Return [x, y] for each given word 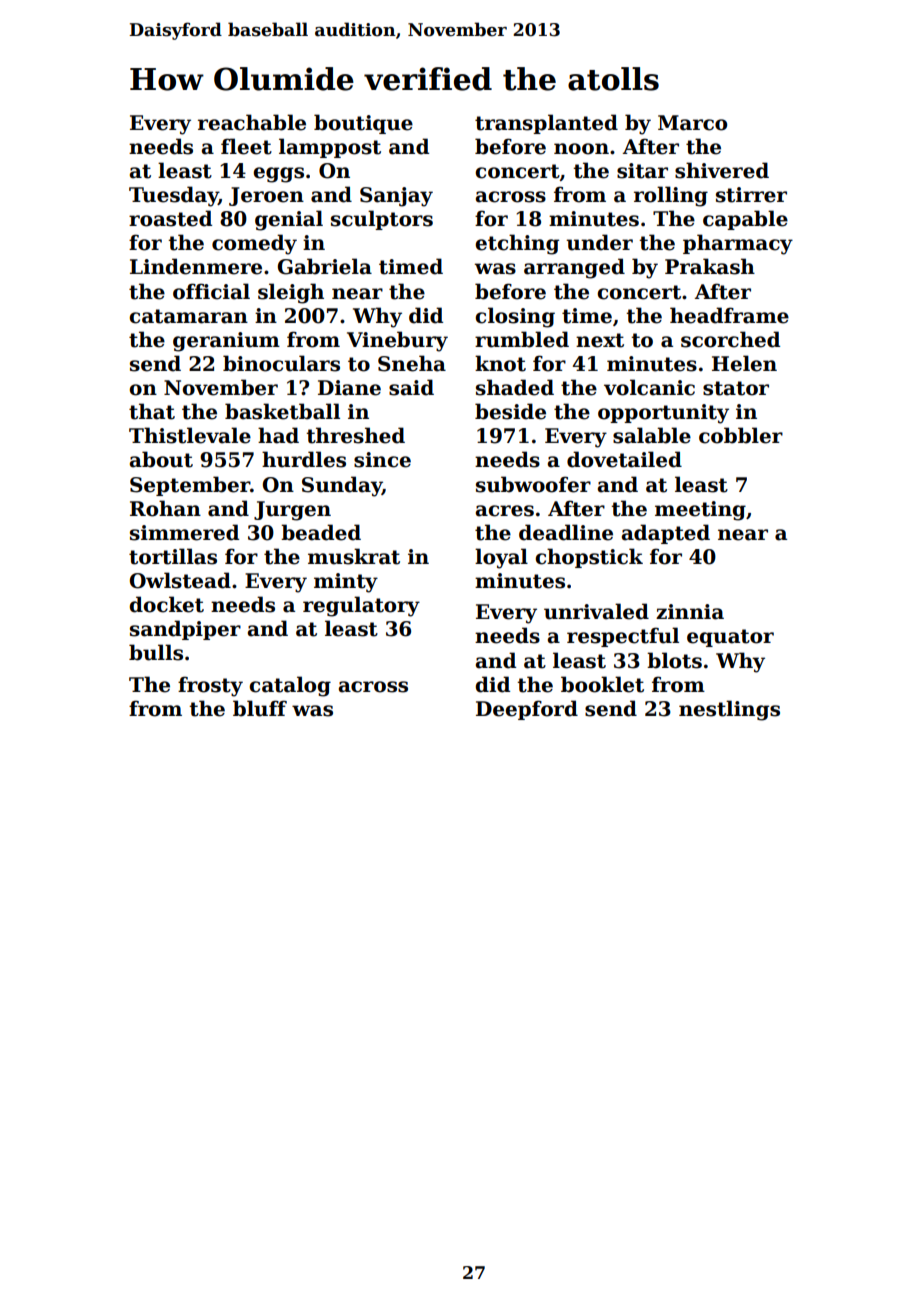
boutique [363, 124]
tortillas [173, 556]
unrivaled [596, 611]
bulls [156, 652]
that [152, 411]
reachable [252, 122]
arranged [574, 268]
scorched [730, 339]
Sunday [342, 486]
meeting [700, 511]
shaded [515, 387]
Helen [744, 363]
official [211, 291]
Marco [692, 123]
